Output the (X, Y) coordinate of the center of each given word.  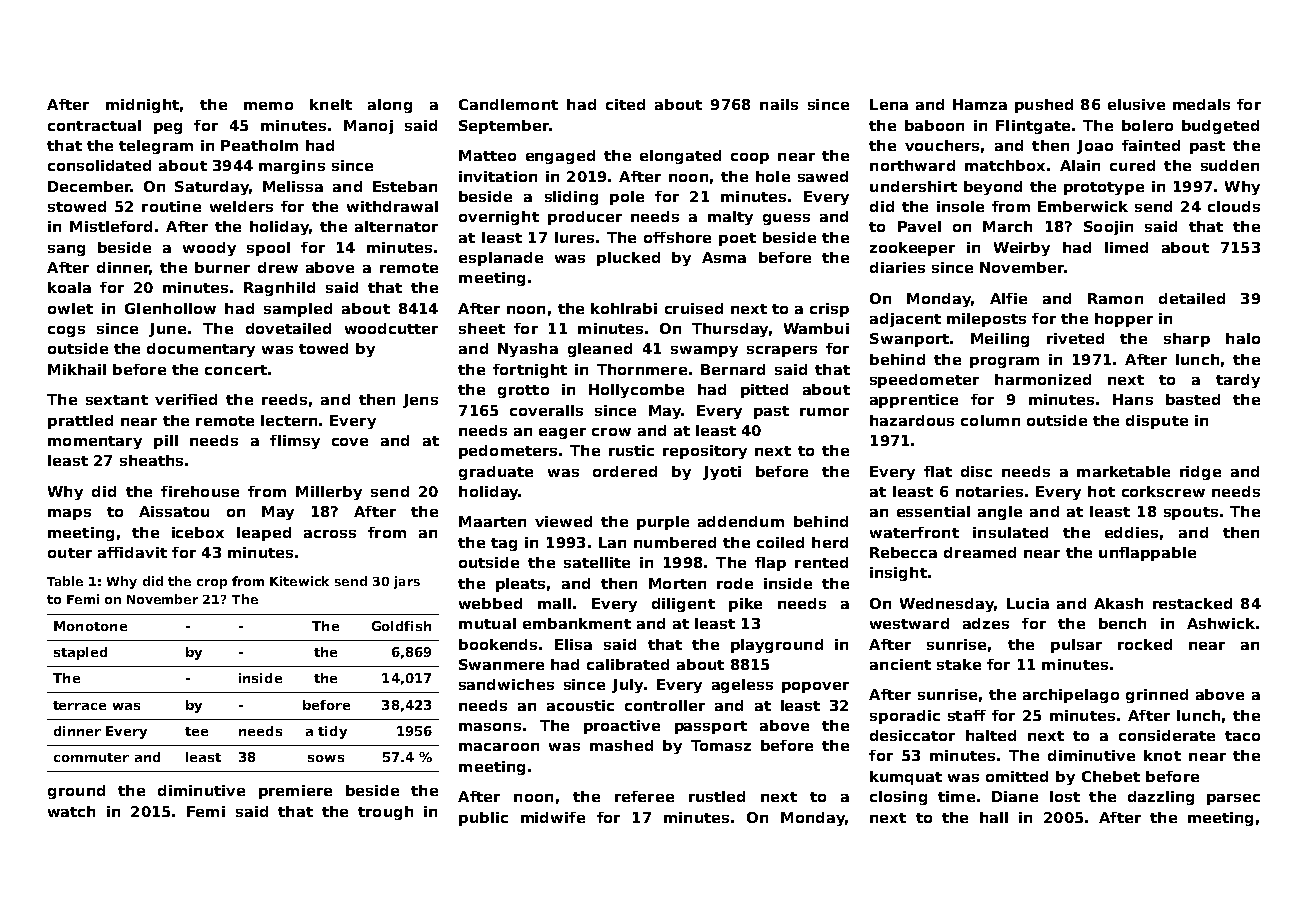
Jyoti (722, 473)
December (89, 186)
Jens (420, 401)
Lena (889, 104)
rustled (717, 796)
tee (196, 731)
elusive (1136, 104)
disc (976, 471)
